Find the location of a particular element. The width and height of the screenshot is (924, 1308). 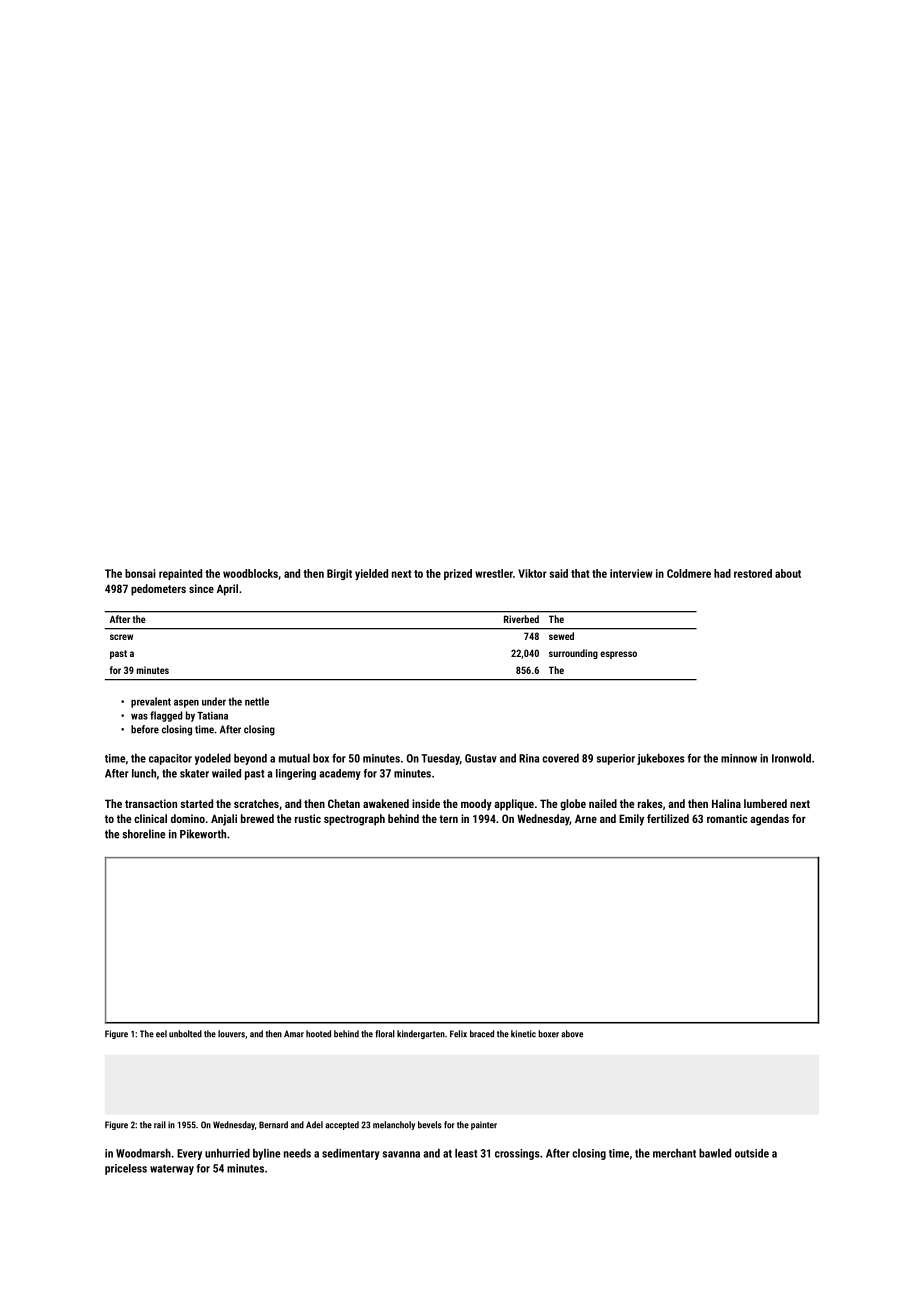

about is located at coordinates (788, 573).
